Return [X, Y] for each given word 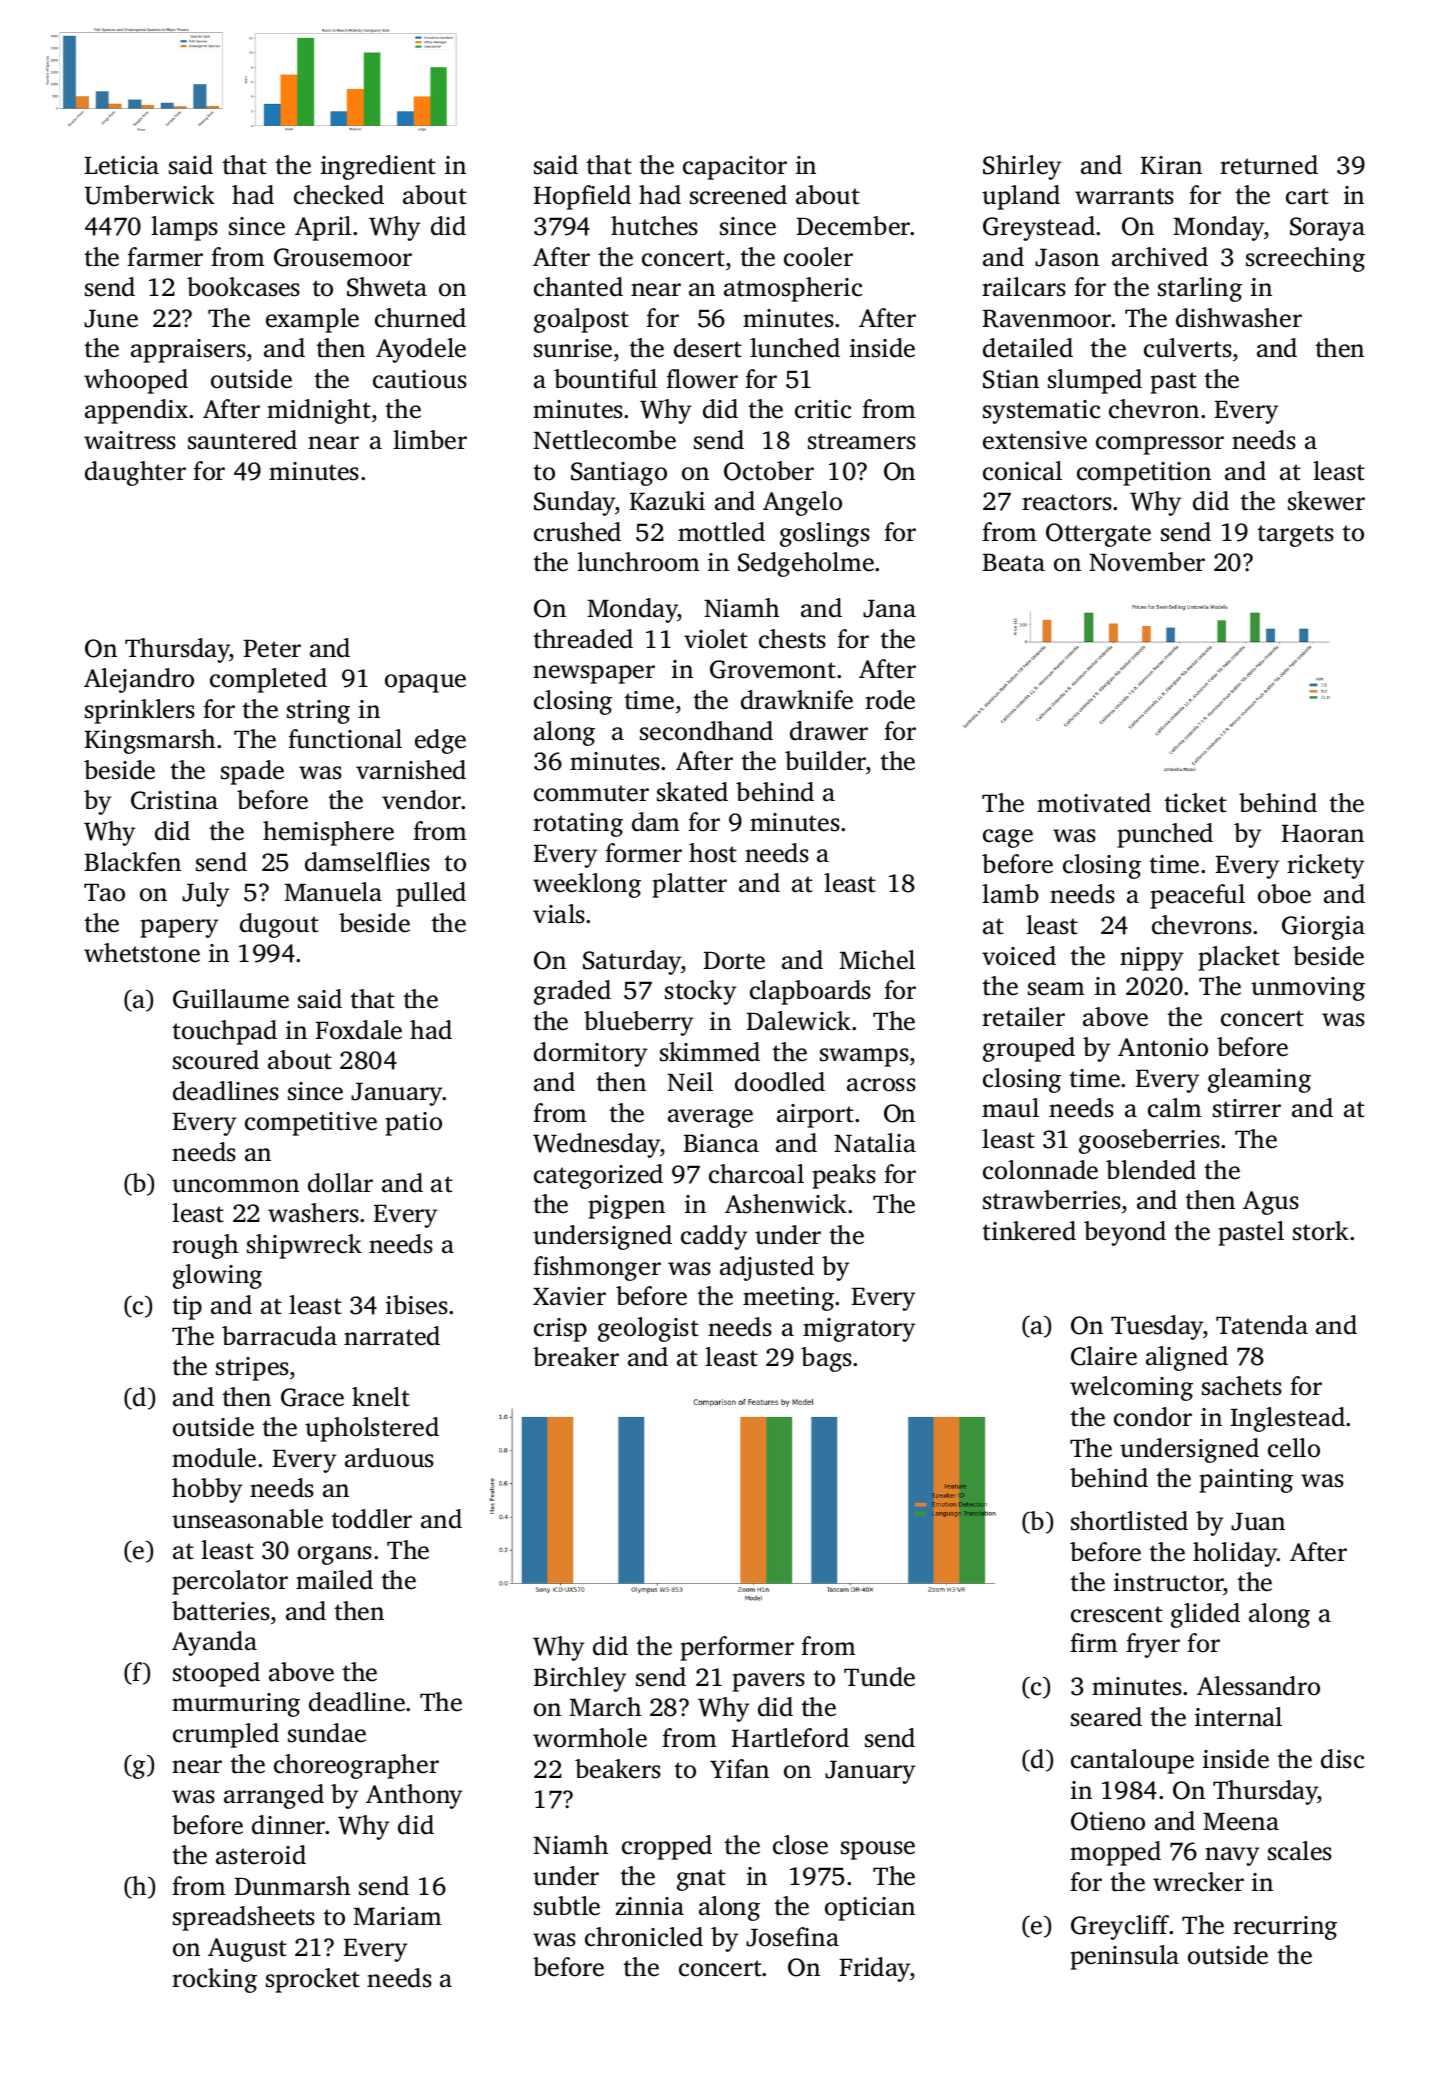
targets [1295, 536]
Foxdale [358, 1030]
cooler [818, 257]
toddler [371, 1519]
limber [430, 440]
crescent [1117, 1614]
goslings [825, 534]
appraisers [188, 351]
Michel [877, 960]
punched [1165, 835]
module [214, 1458]
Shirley [1022, 167]
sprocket [313, 1980]
